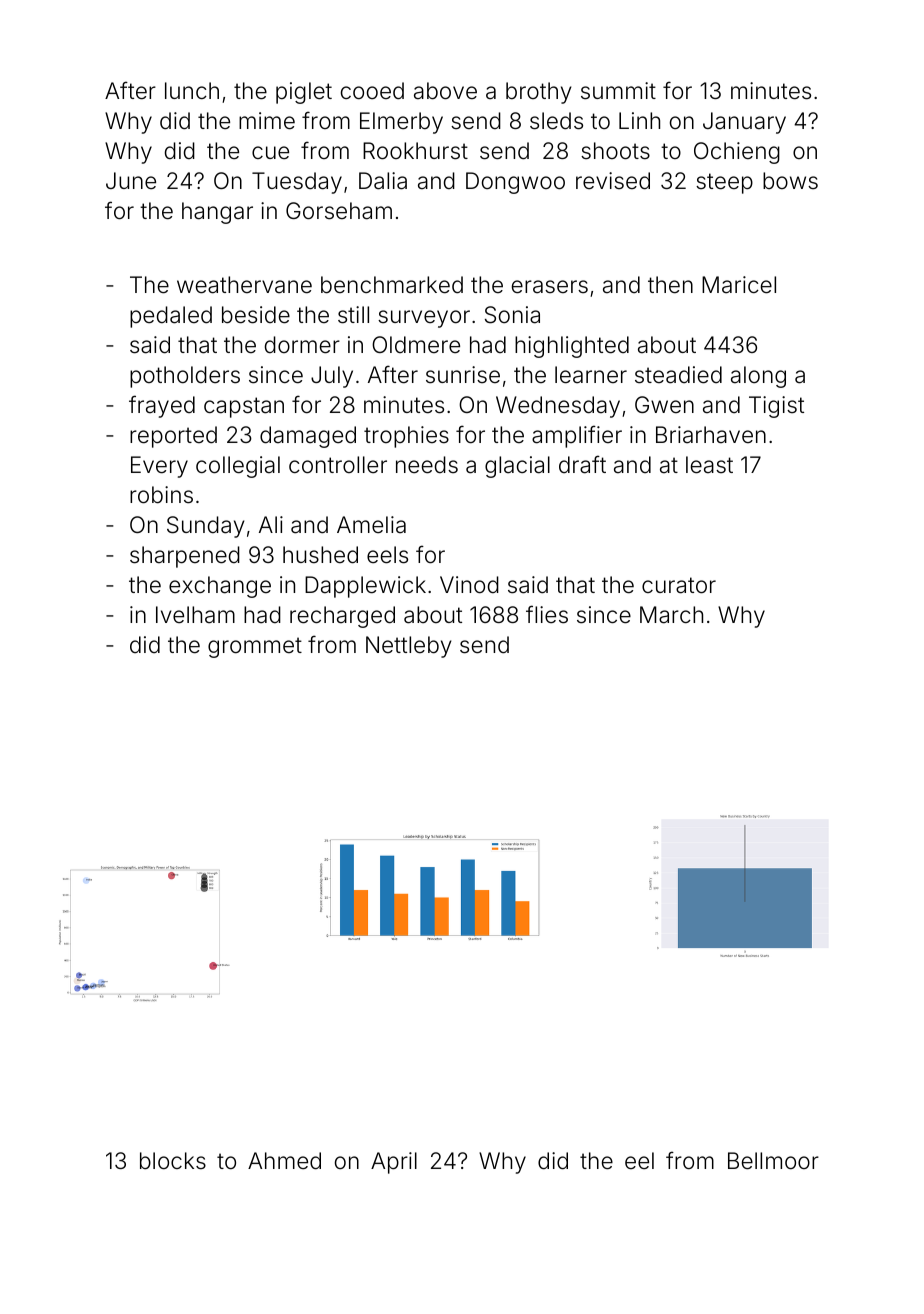 The image size is (924, 1314). What do you see at coordinates (773, 1161) in the screenshot?
I see `Bellmoor` at bounding box center [773, 1161].
